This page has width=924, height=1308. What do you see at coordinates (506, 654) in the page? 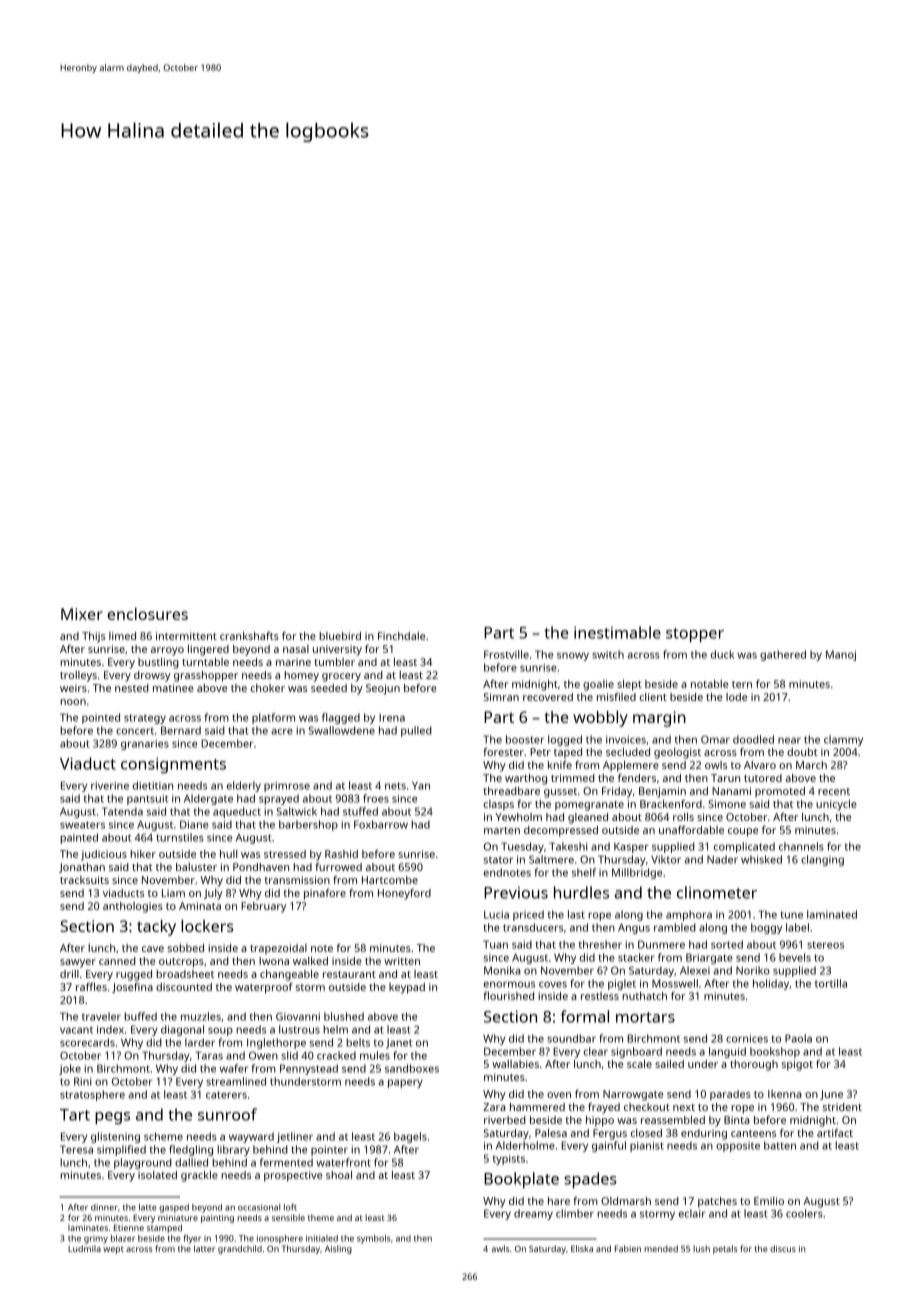
I see `Frostville` at bounding box center [506, 654].
